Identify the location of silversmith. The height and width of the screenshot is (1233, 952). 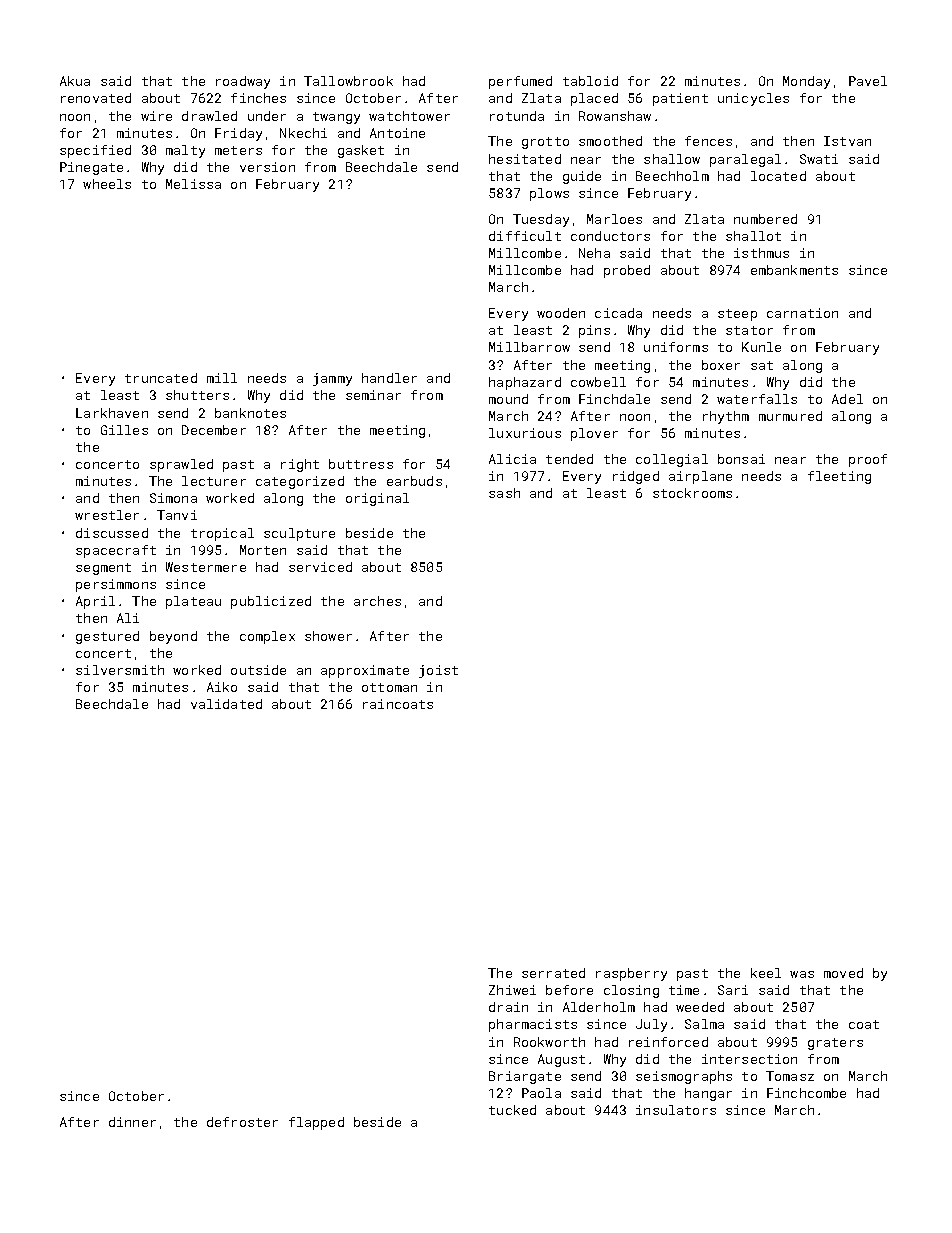
(120, 670).
